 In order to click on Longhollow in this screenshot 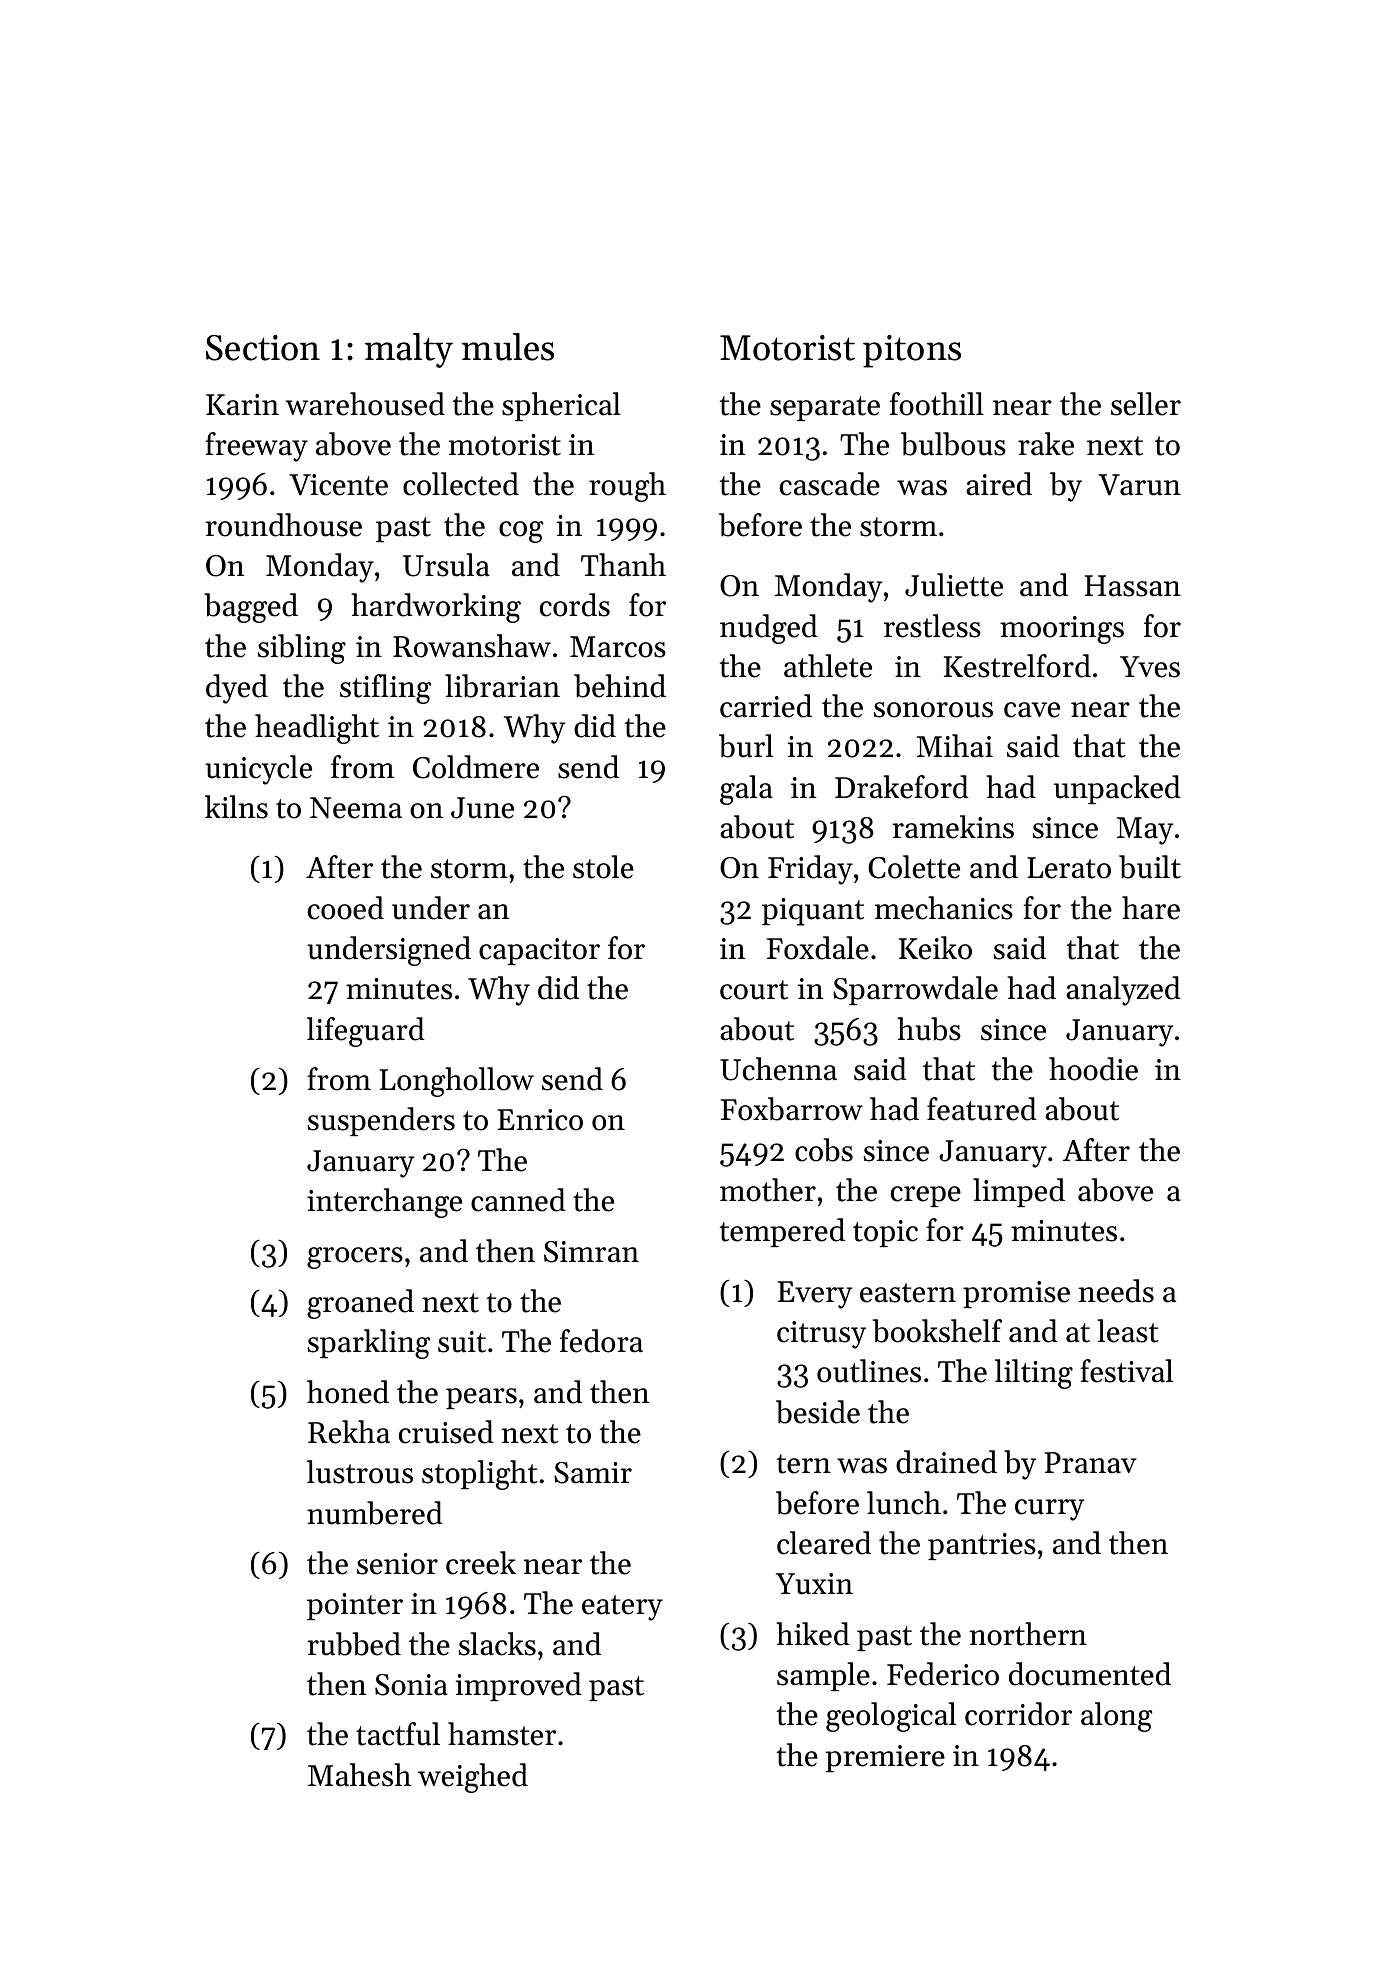, I will do `click(457, 1082)`.
